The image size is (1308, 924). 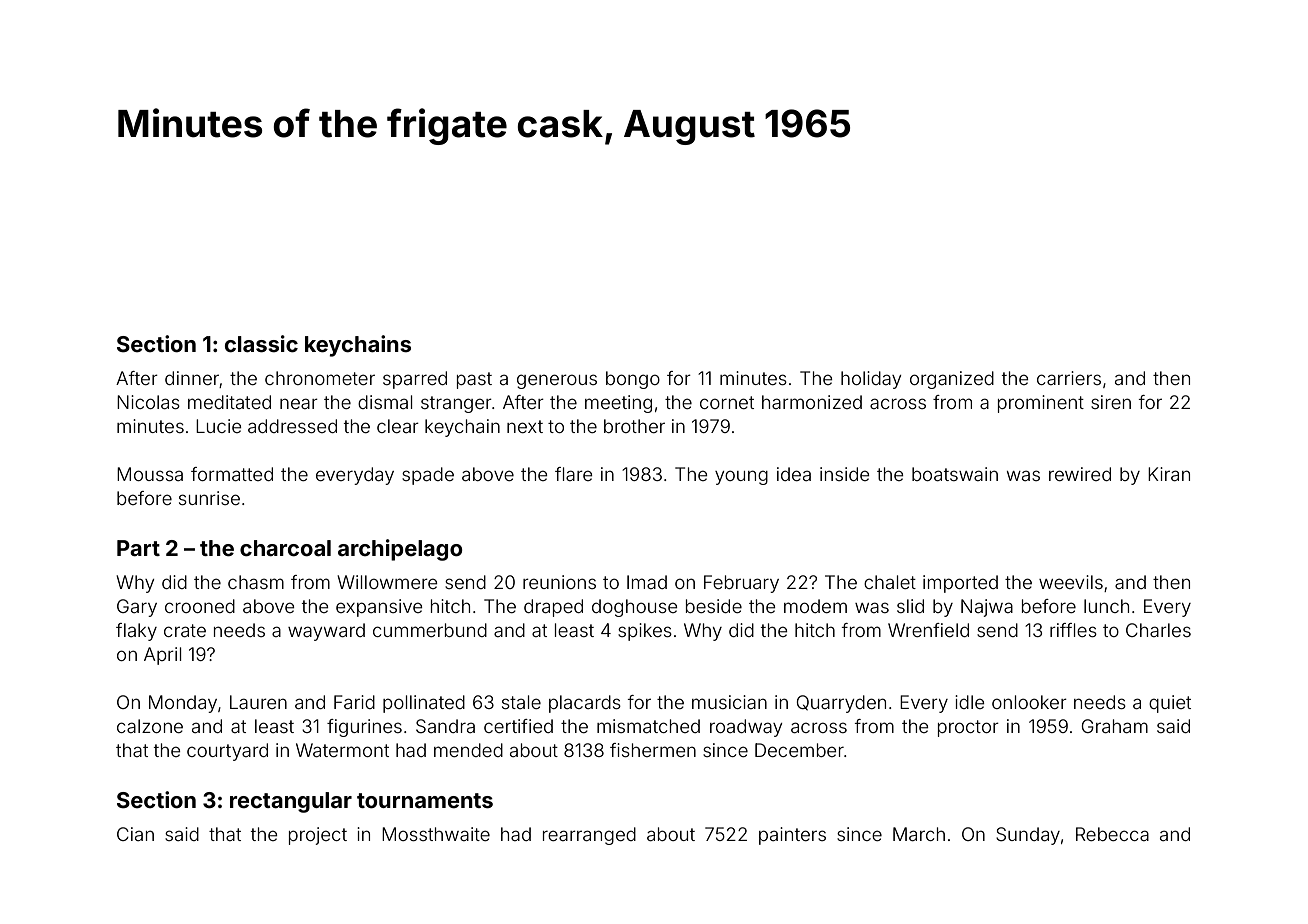 What do you see at coordinates (474, 380) in the document?
I see `past` at bounding box center [474, 380].
